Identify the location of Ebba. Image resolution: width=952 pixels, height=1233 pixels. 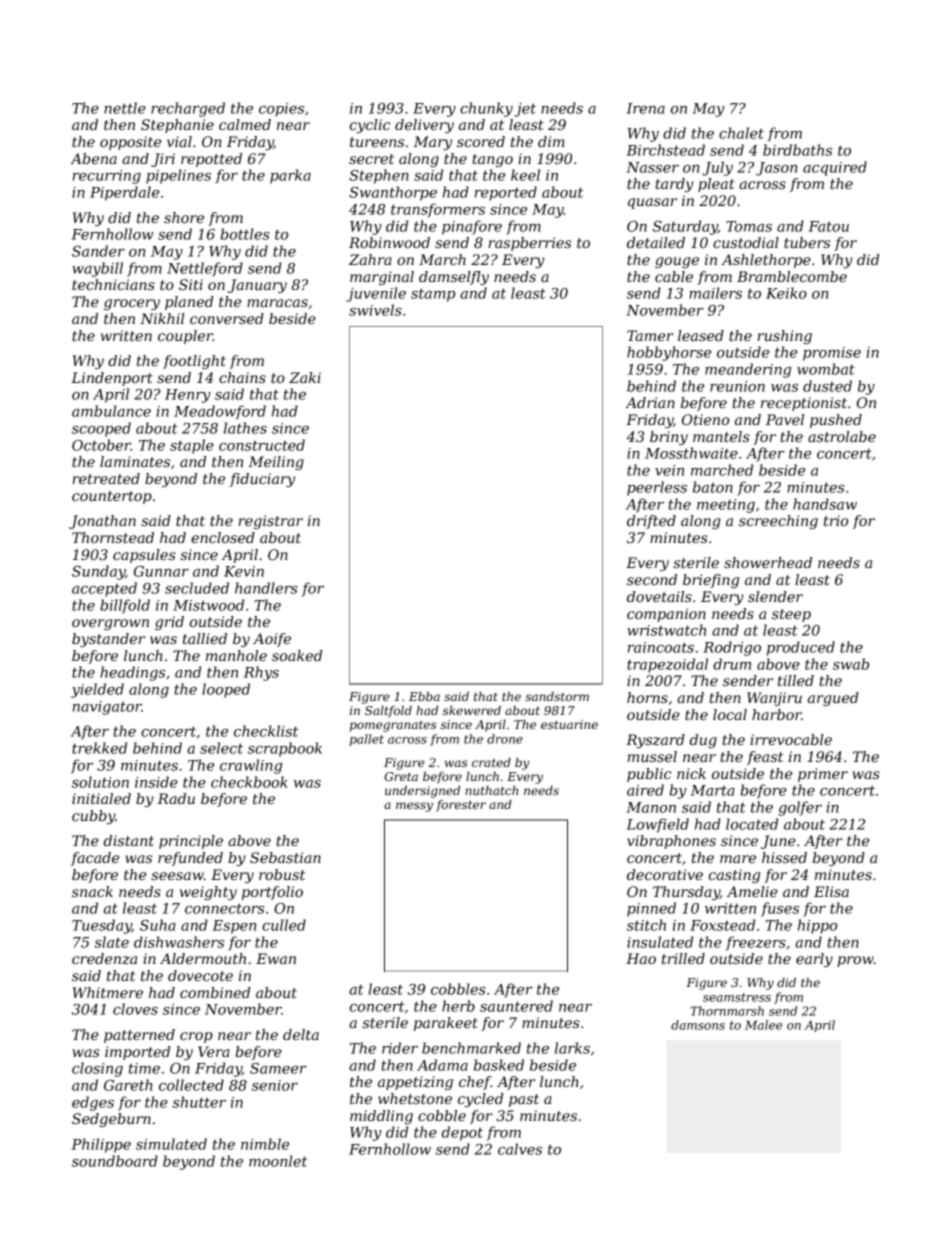
(424, 696).
